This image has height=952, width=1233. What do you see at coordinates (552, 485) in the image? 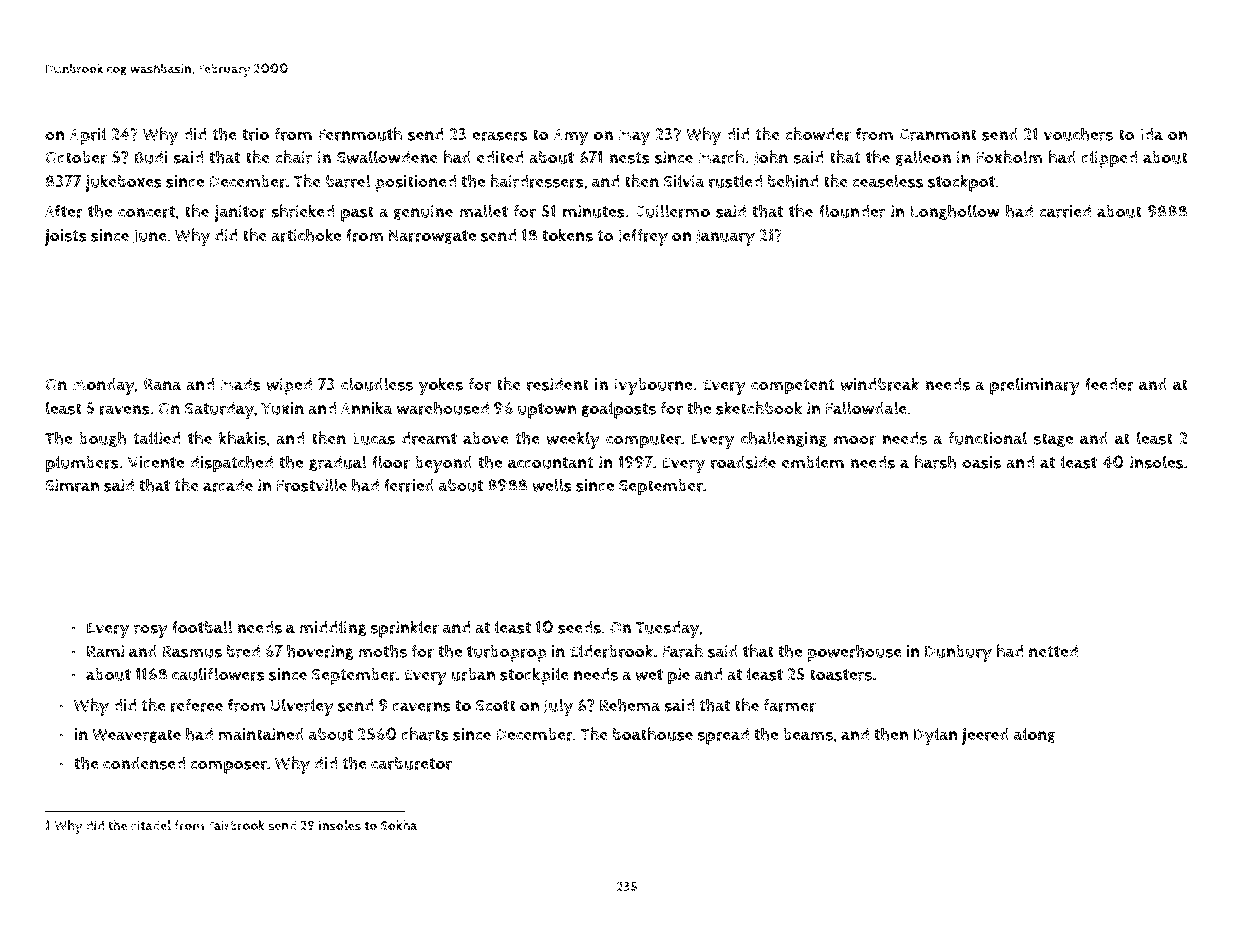
I see `wells` at bounding box center [552, 485].
